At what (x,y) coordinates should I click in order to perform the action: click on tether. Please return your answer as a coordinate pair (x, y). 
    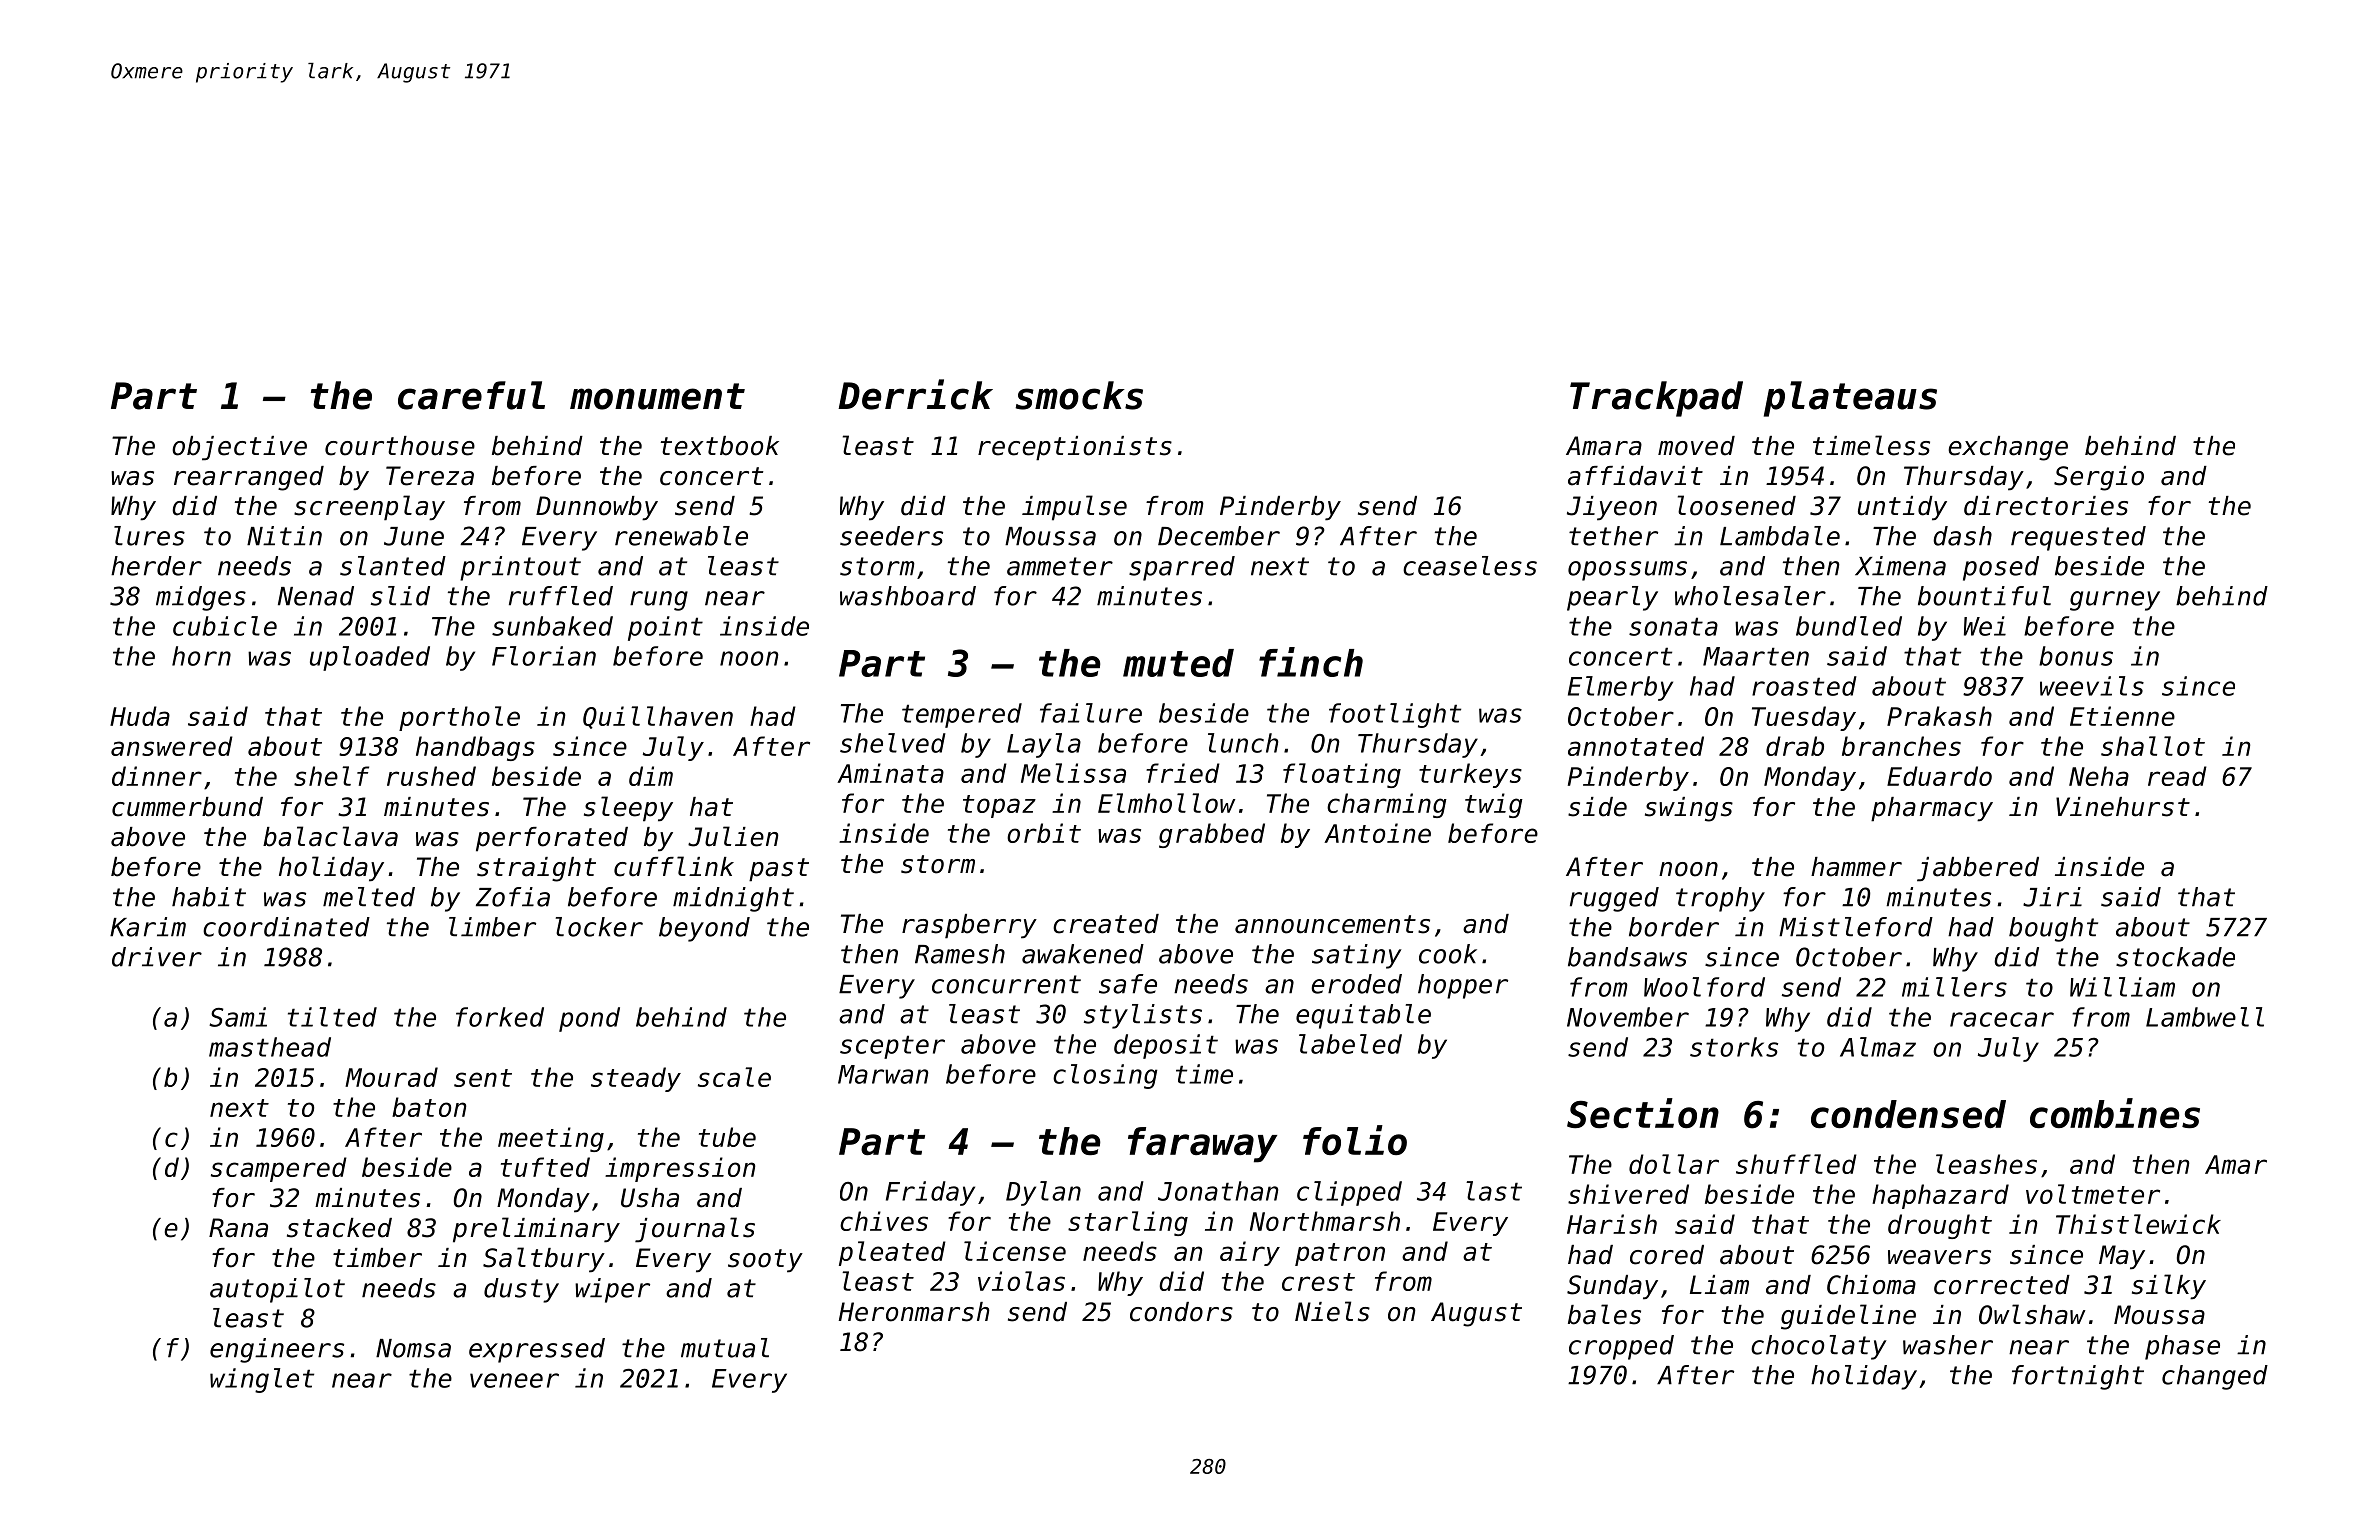
    Looking at the image, I should click on (1613, 536).
